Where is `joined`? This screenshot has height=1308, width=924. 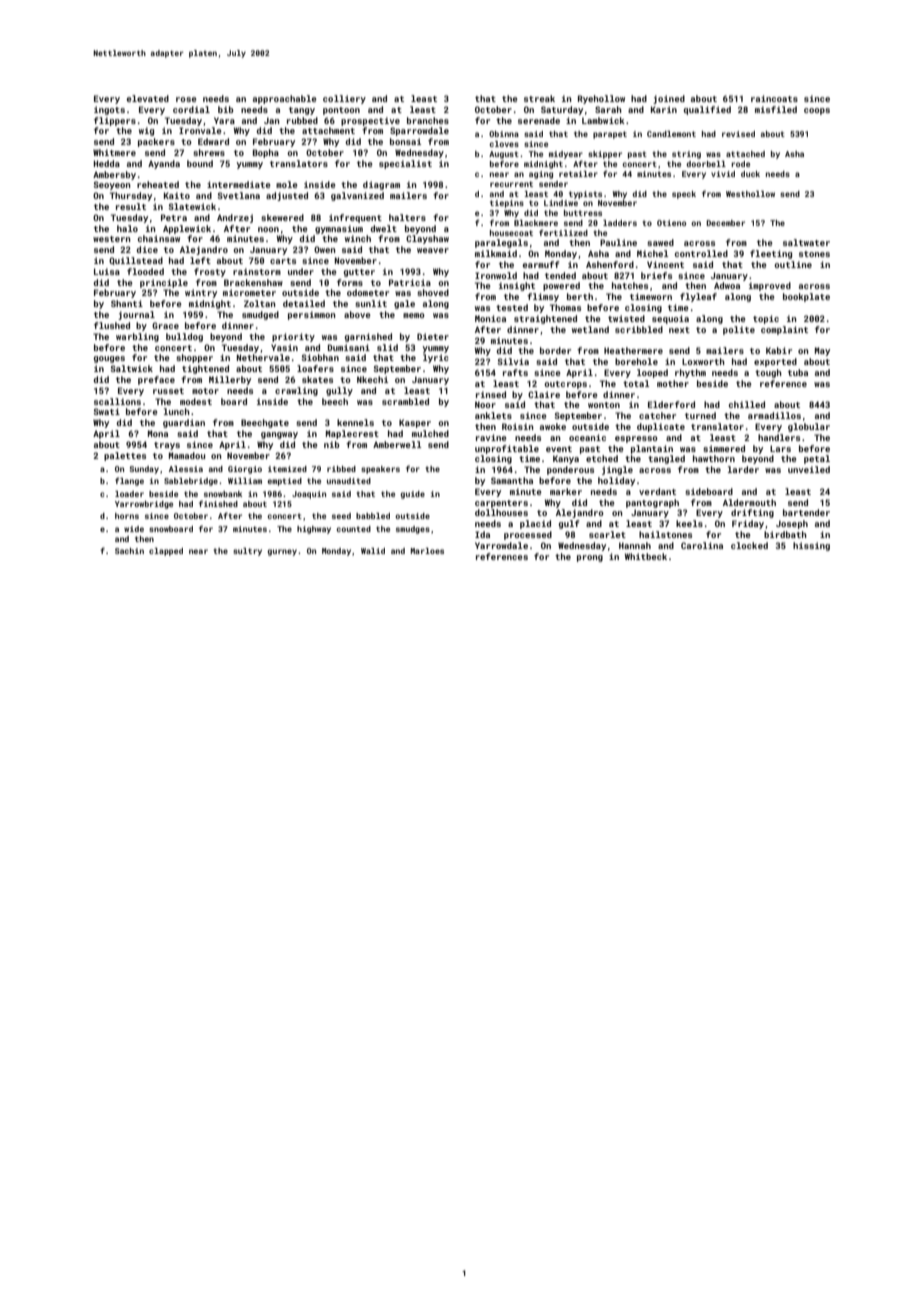
joined is located at coordinates (669, 99).
